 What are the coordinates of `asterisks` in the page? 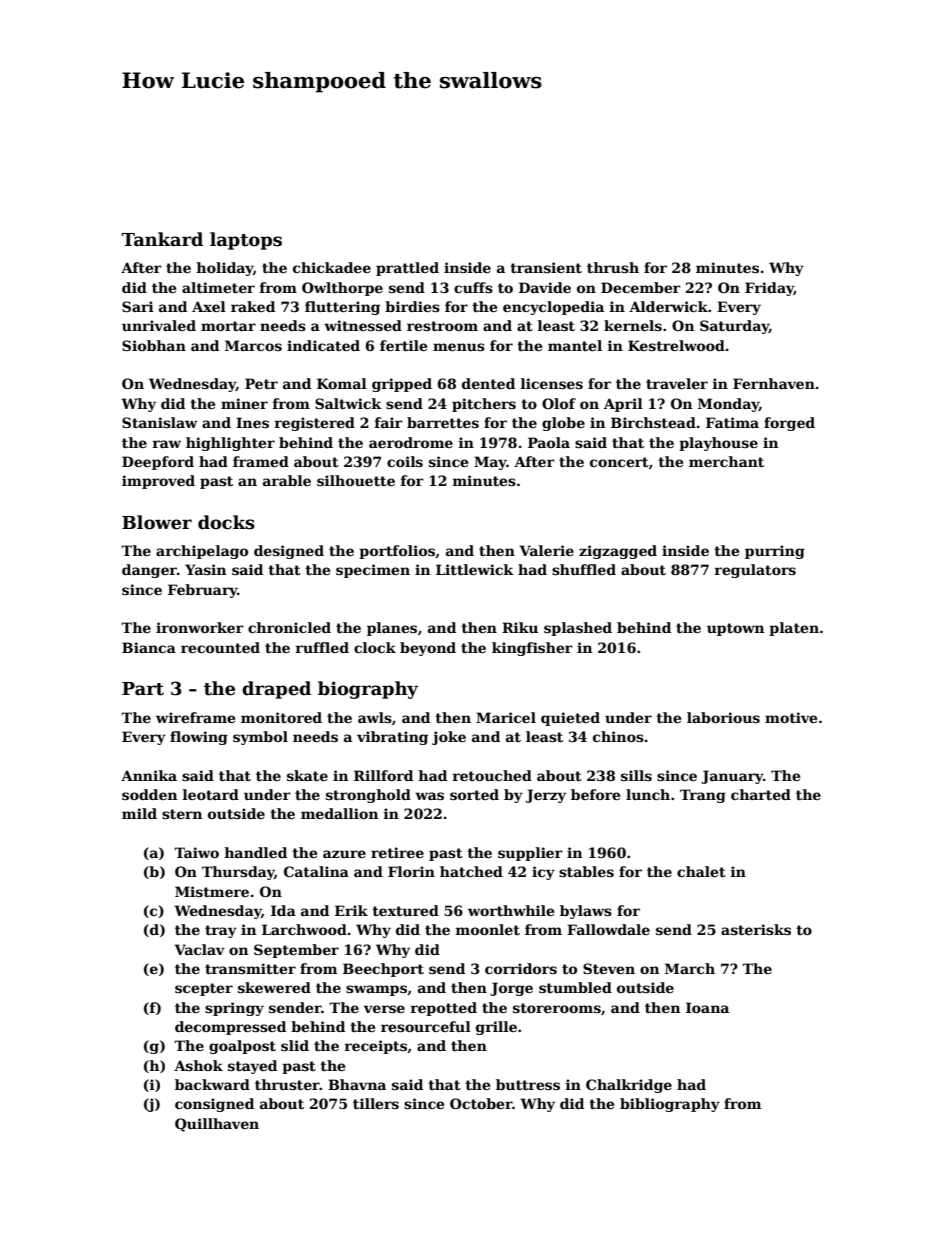 It's located at (756, 929).
